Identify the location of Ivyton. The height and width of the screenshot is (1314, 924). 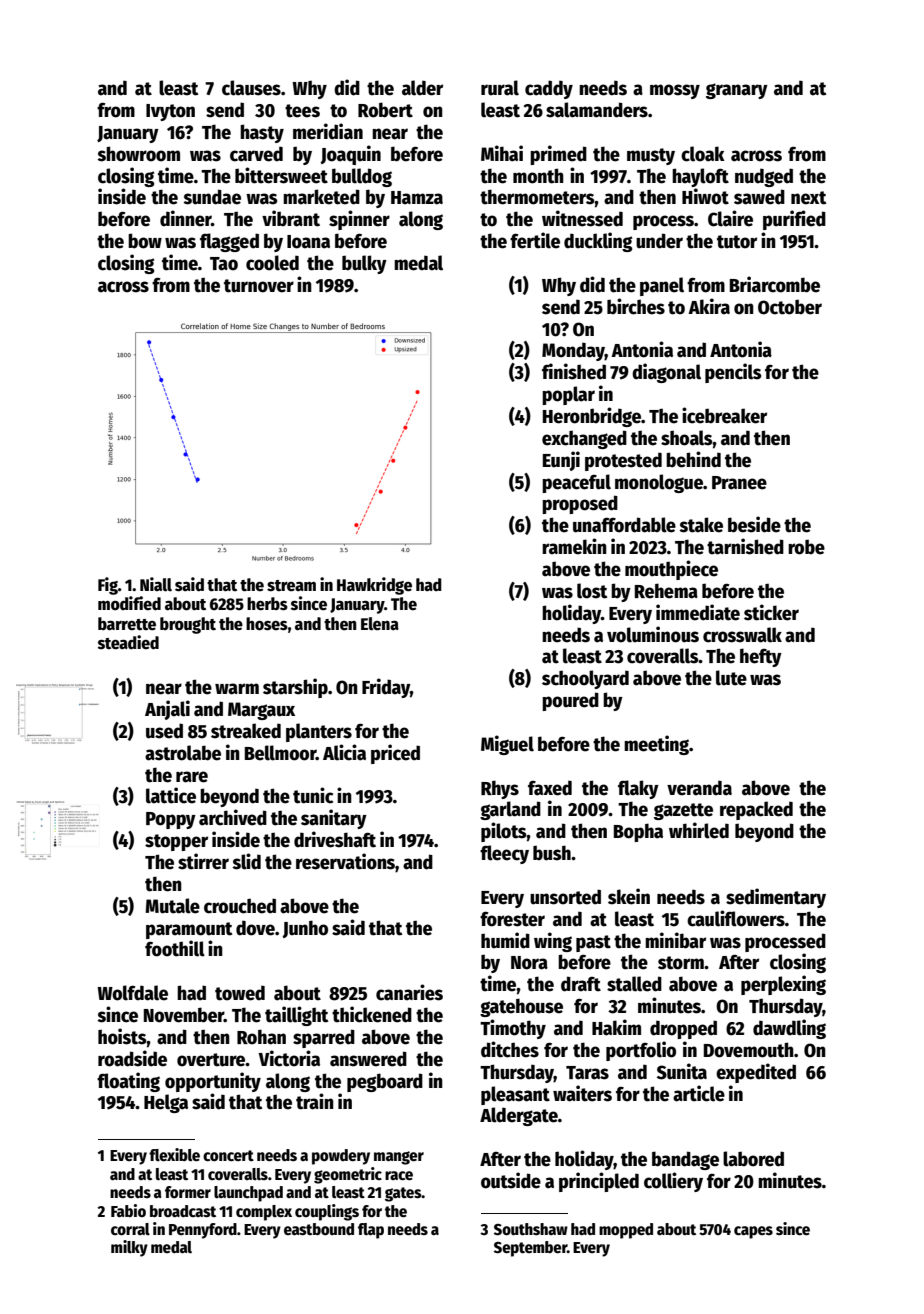
(170, 112).
